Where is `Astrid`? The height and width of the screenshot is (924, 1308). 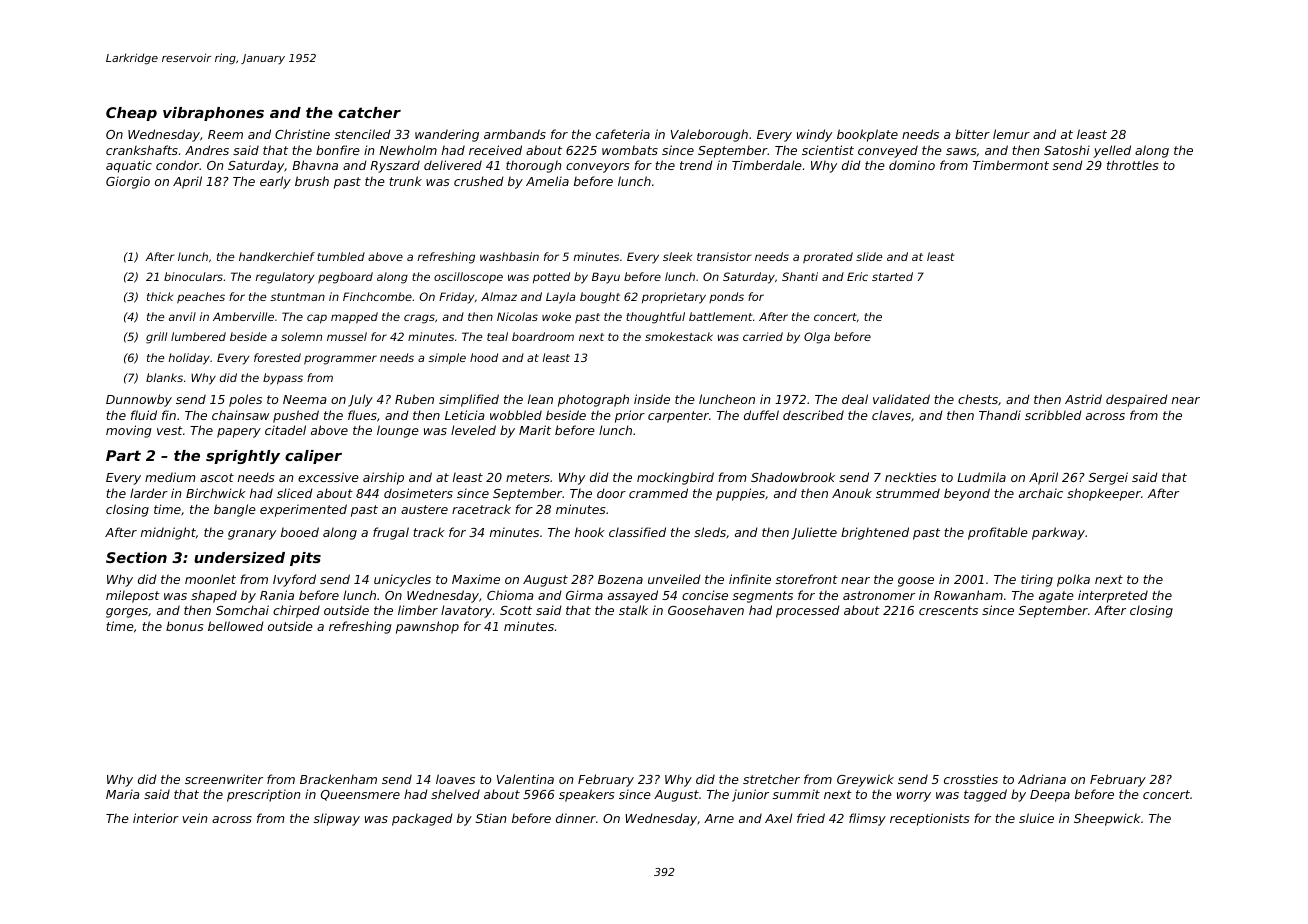 Astrid is located at coordinates (1083, 399).
